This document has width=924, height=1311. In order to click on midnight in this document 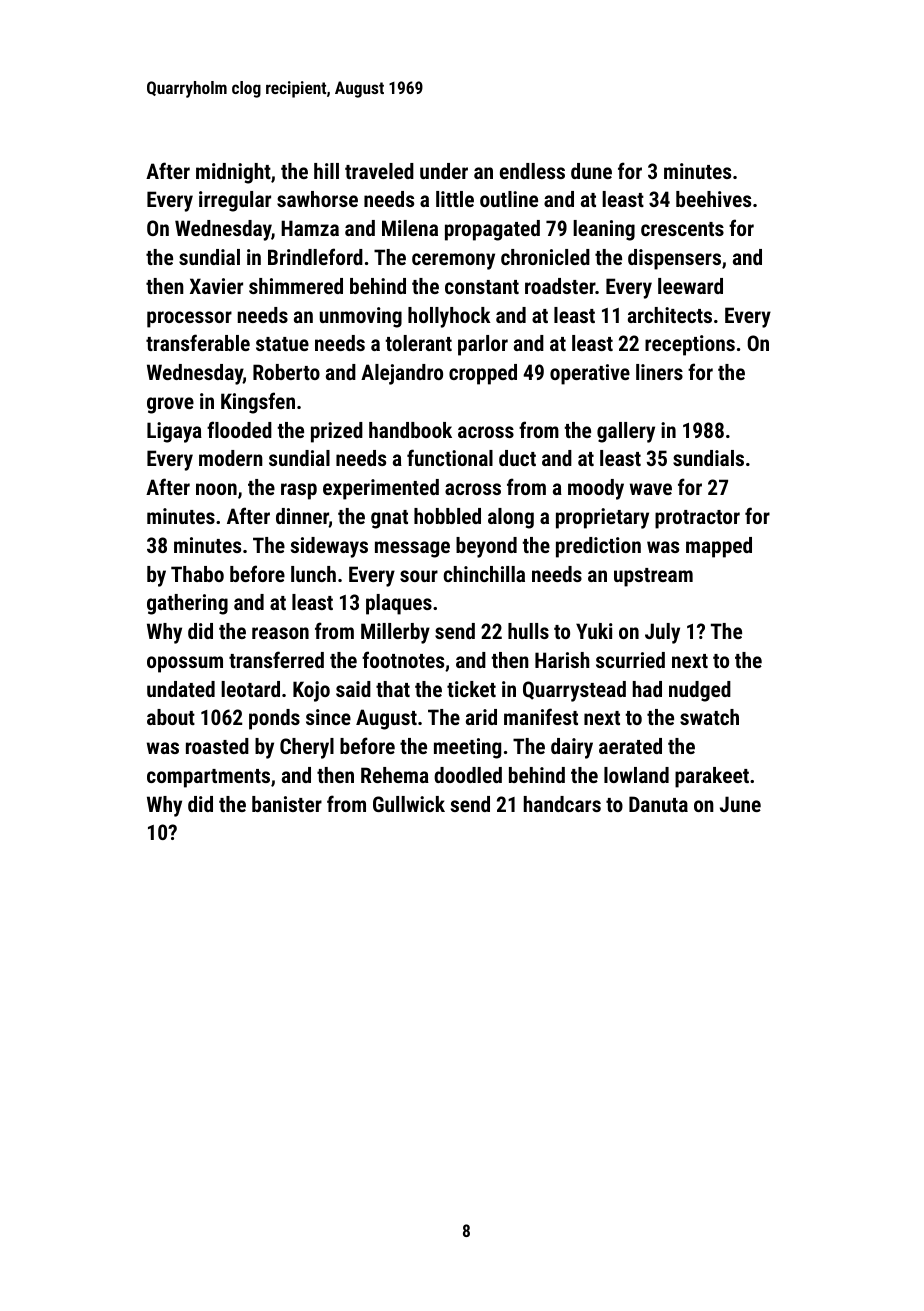, I will do `click(233, 173)`.
